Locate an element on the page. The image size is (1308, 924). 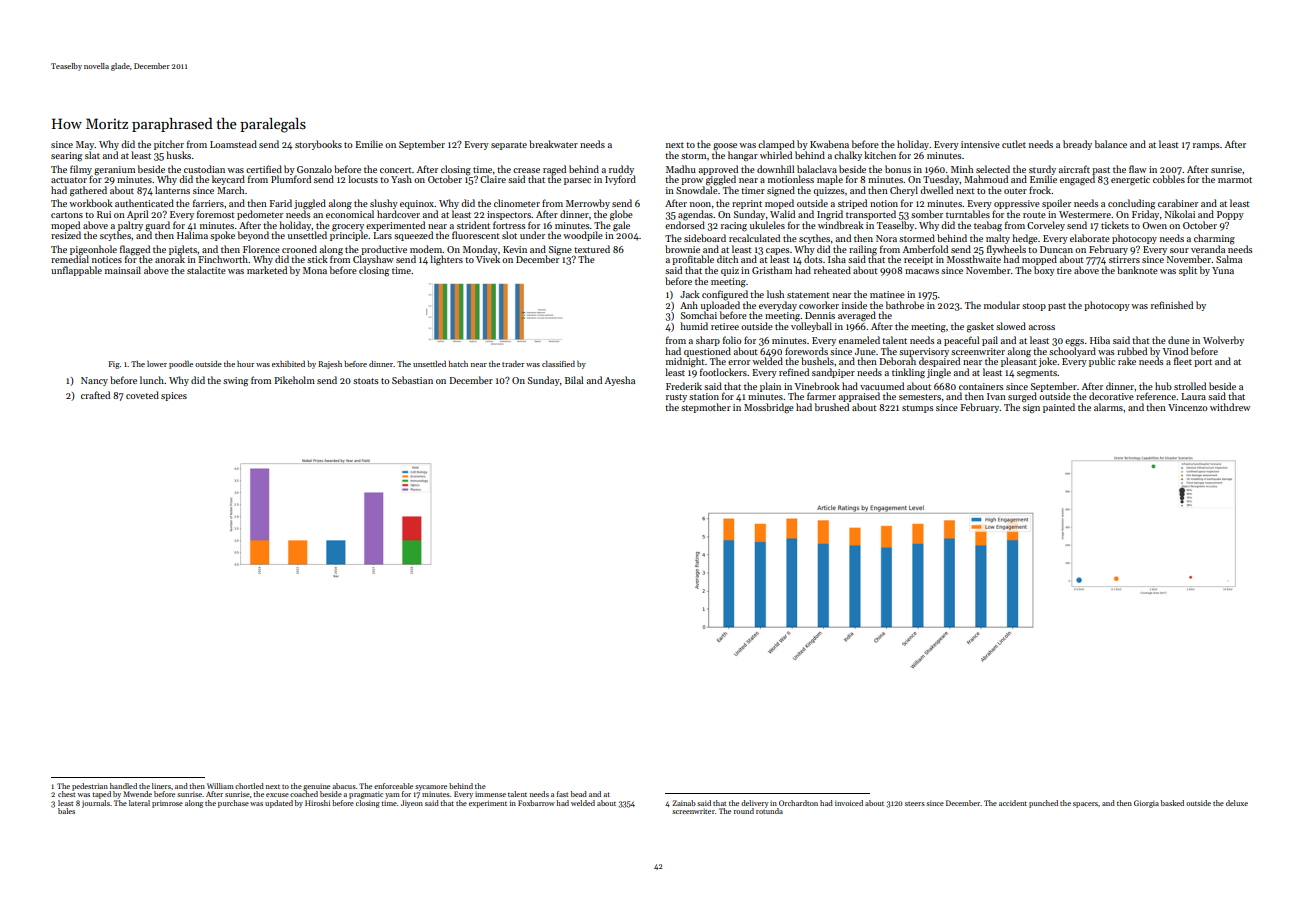
ramps is located at coordinates (1206, 146).
